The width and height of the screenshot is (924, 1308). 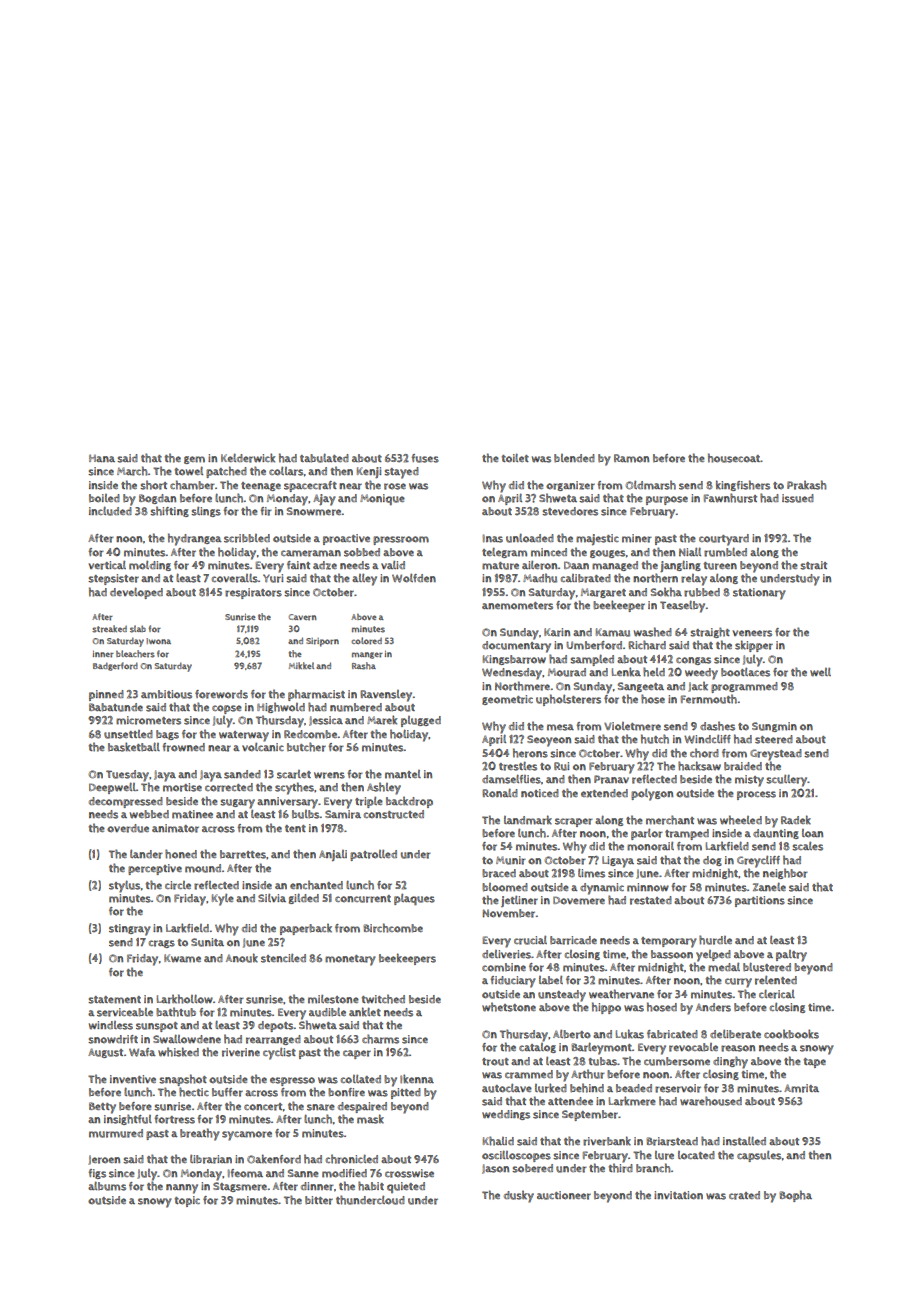 What do you see at coordinates (519, 1196) in the screenshot?
I see `dusky` at bounding box center [519, 1196].
